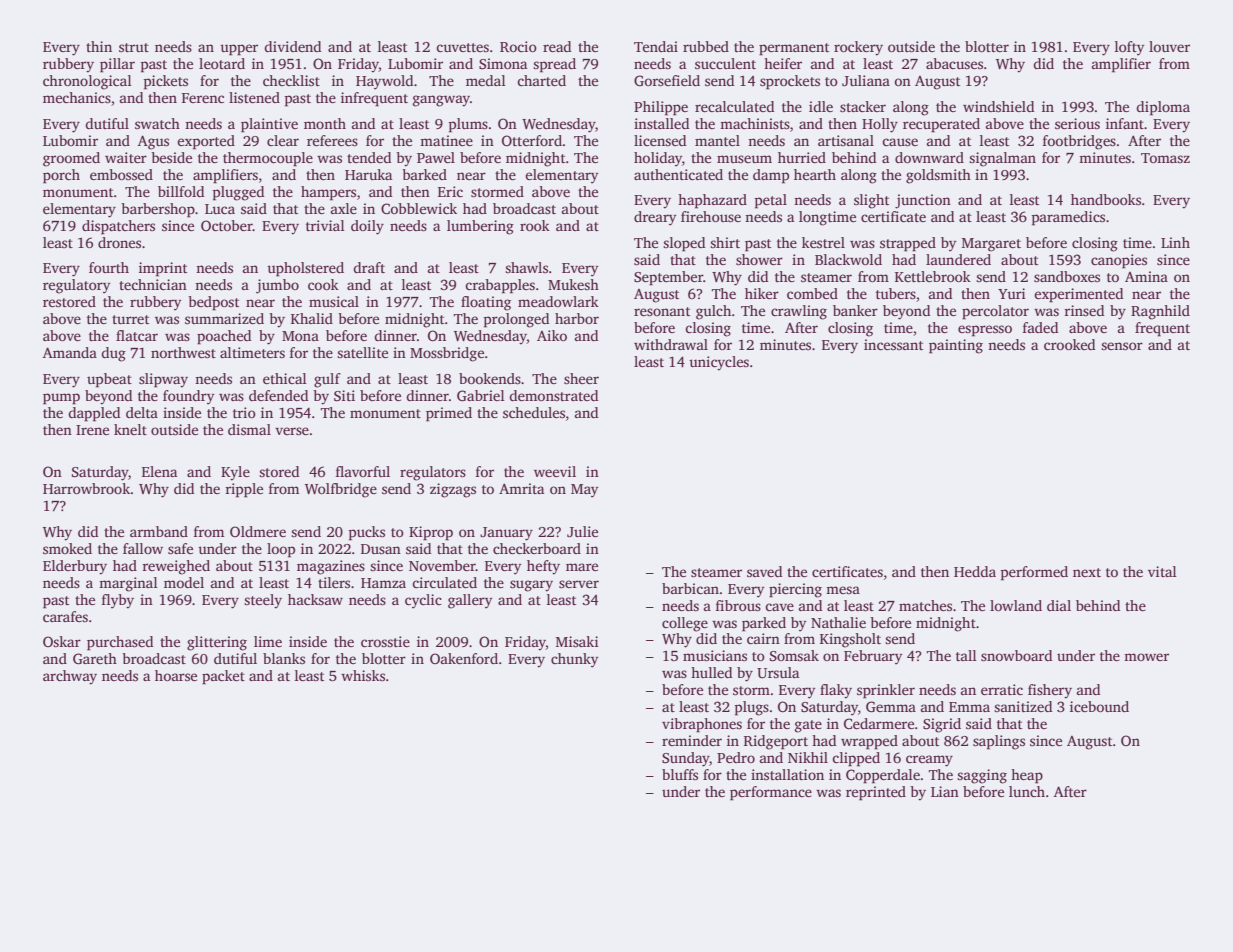 The width and height of the screenshot is (1233, 952). What do you see at coordinates (1122, 346) in the screenshot?
I see `sensor` at bounding box center [1122, 346].
